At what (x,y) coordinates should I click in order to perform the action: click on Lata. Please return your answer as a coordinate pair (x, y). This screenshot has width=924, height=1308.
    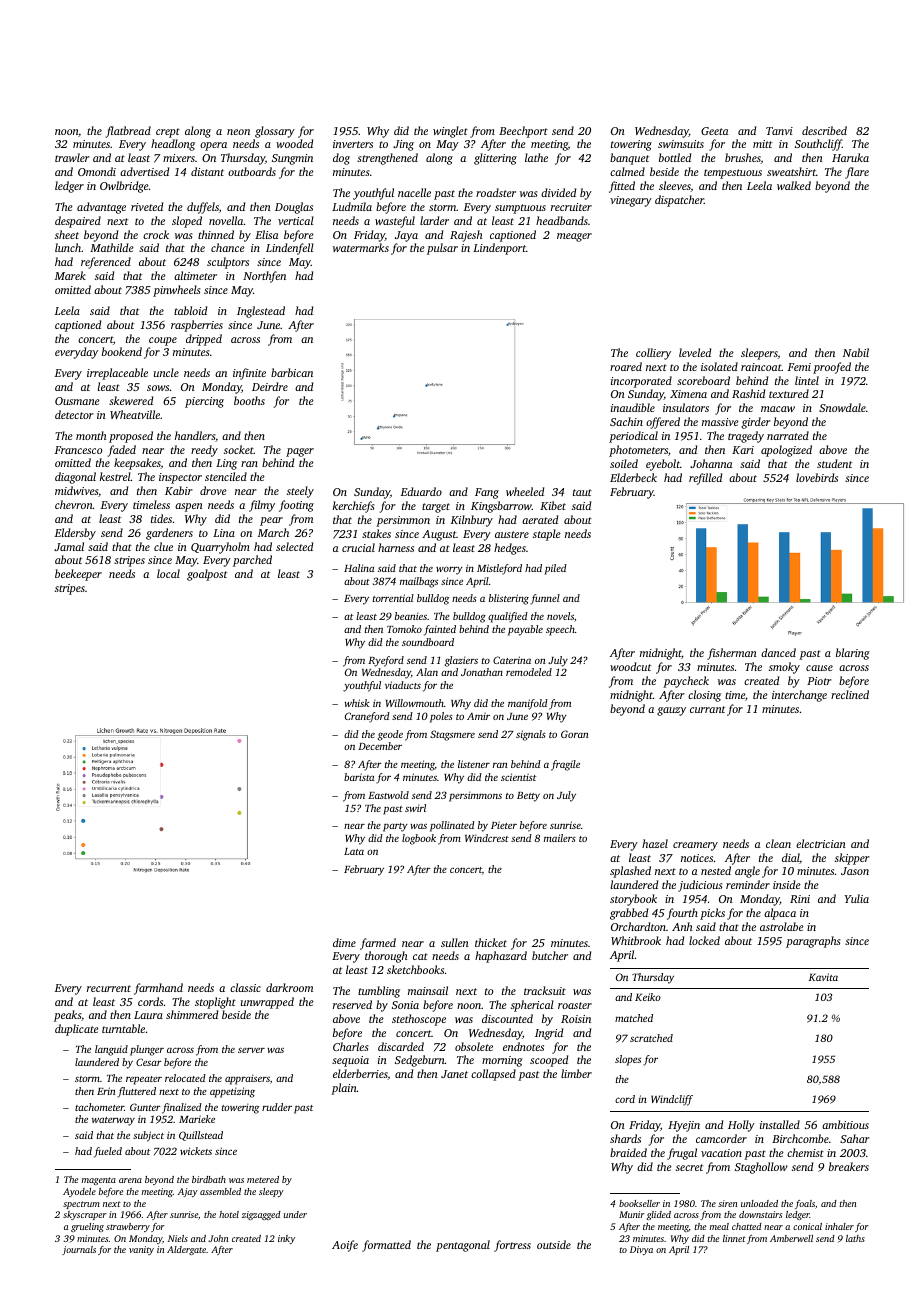
    Looking at the image, I should click on (354, 851).
